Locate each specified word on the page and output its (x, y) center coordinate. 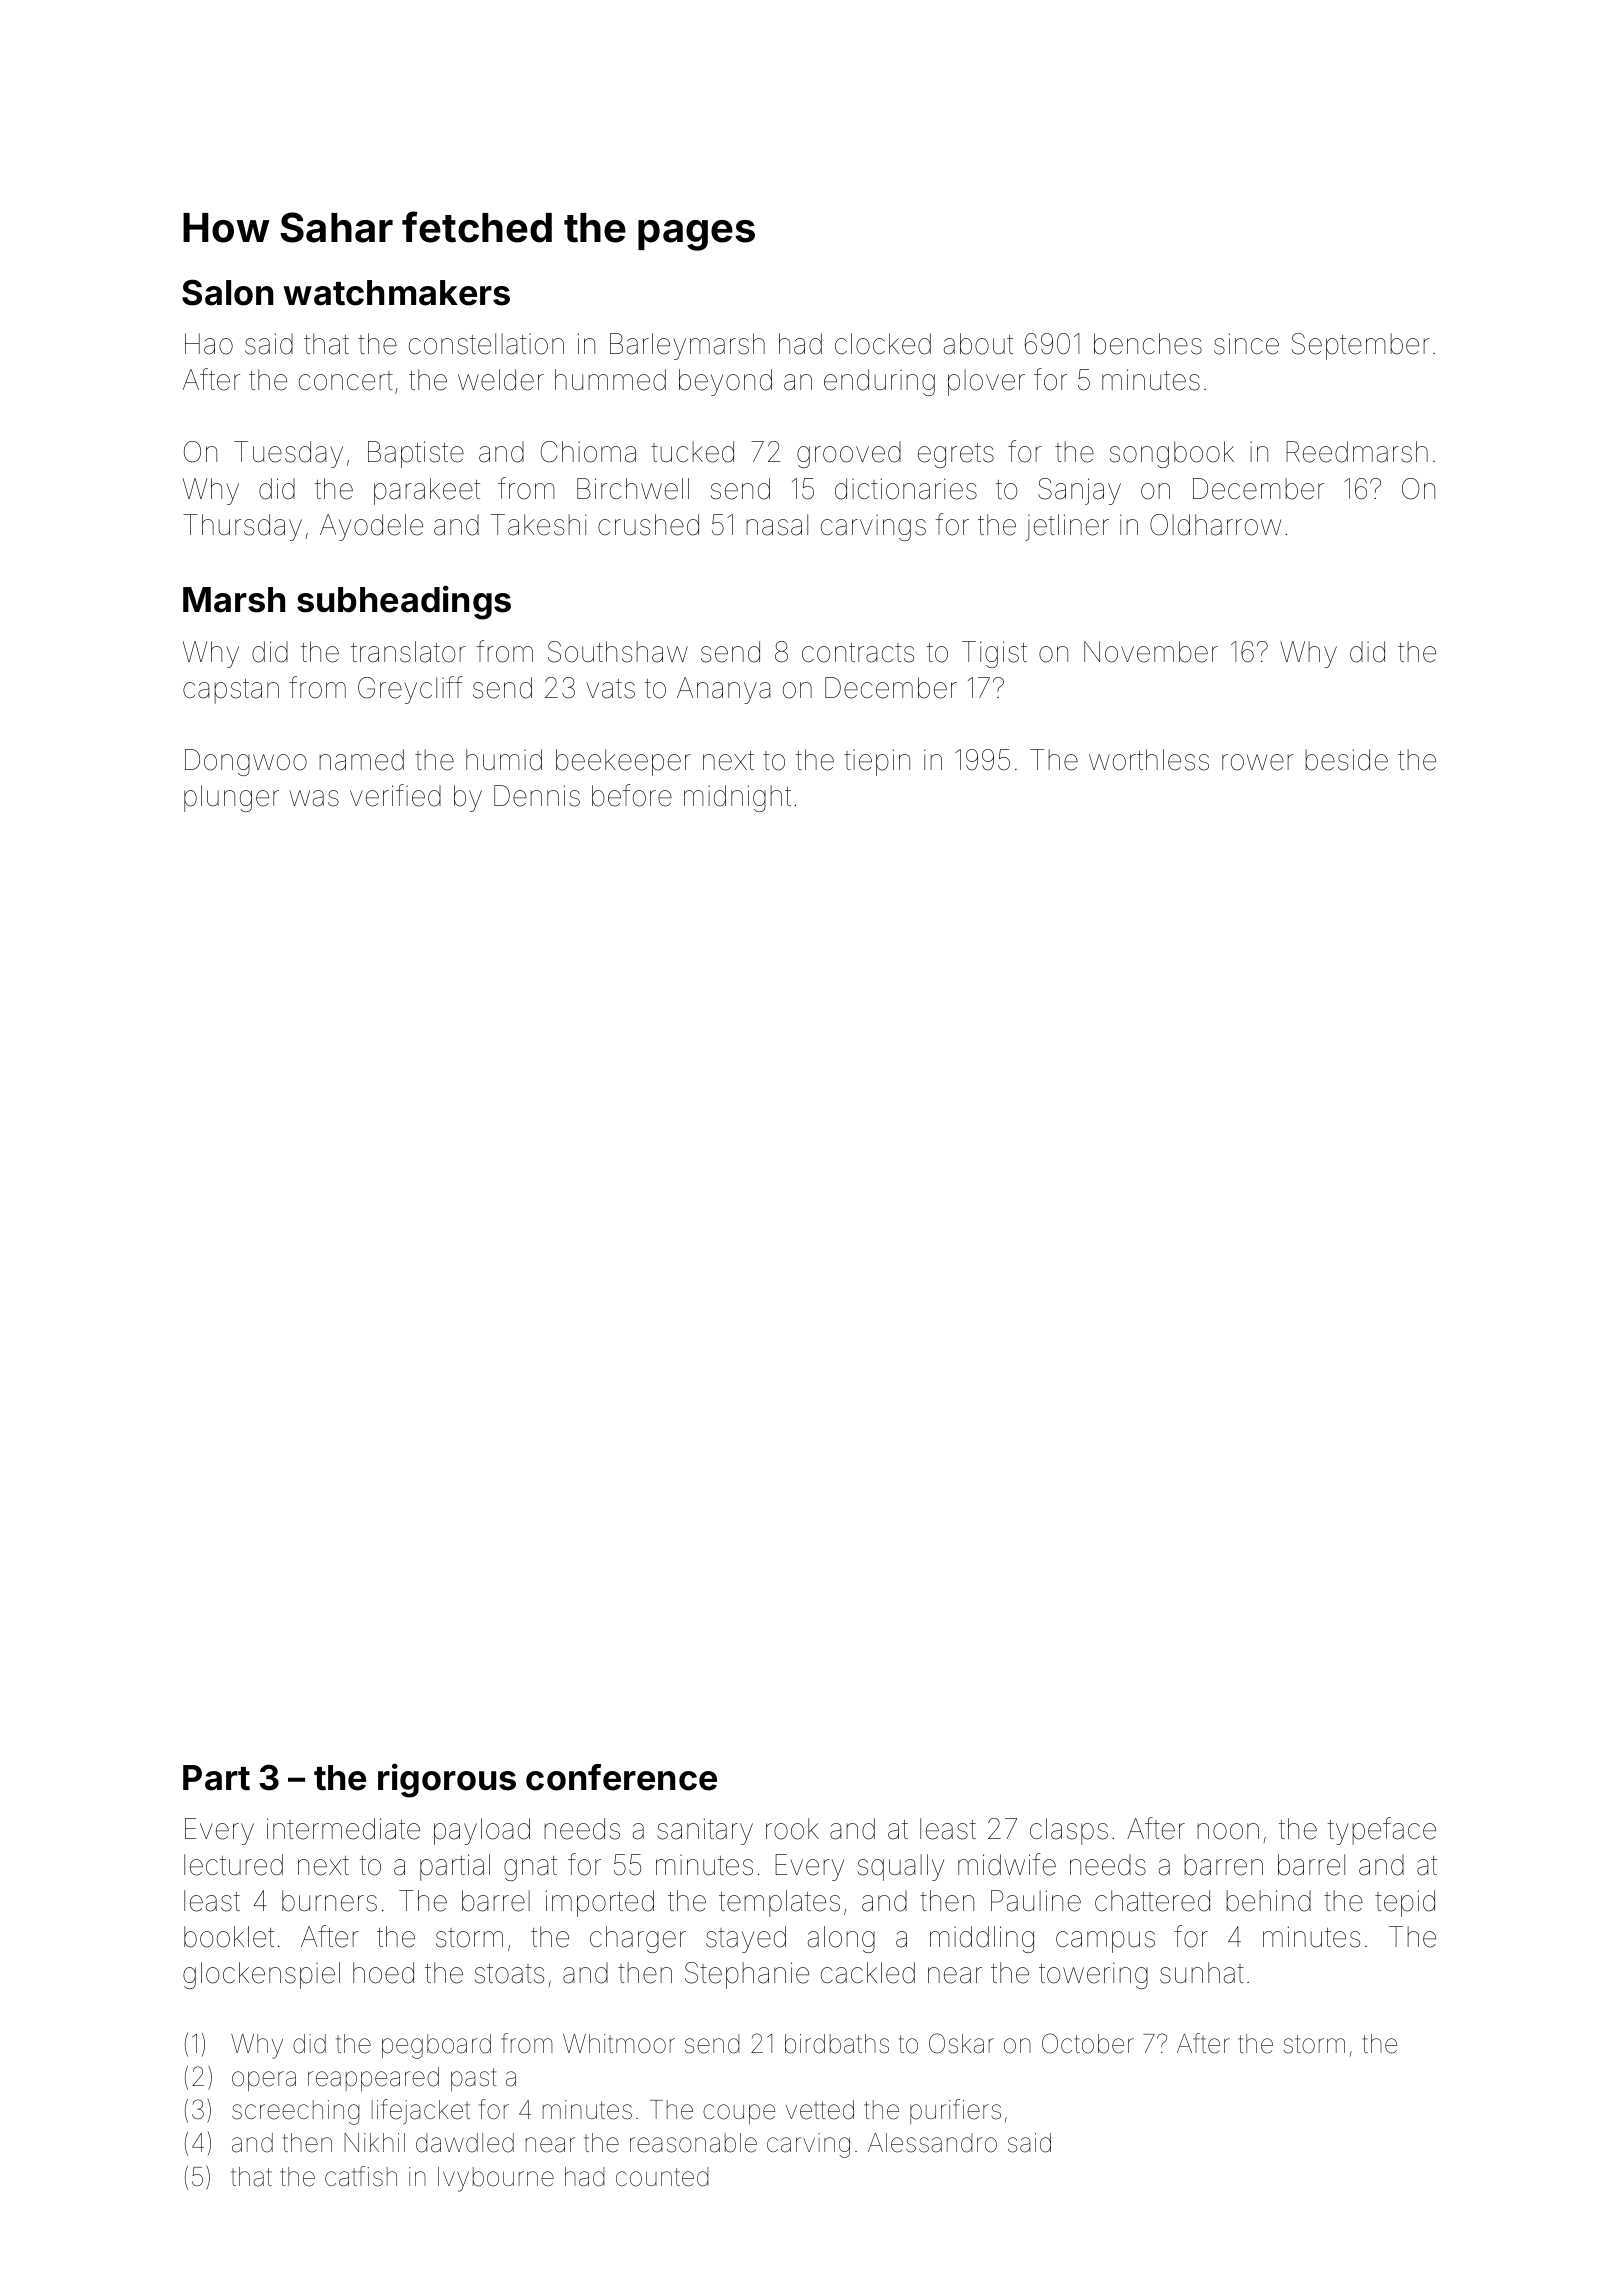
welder (501, 380)
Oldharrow (1215, 525)
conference (621, 1777)
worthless (1149, 760)
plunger (231, 798)
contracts (858, 653)
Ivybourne (496, 2179)
